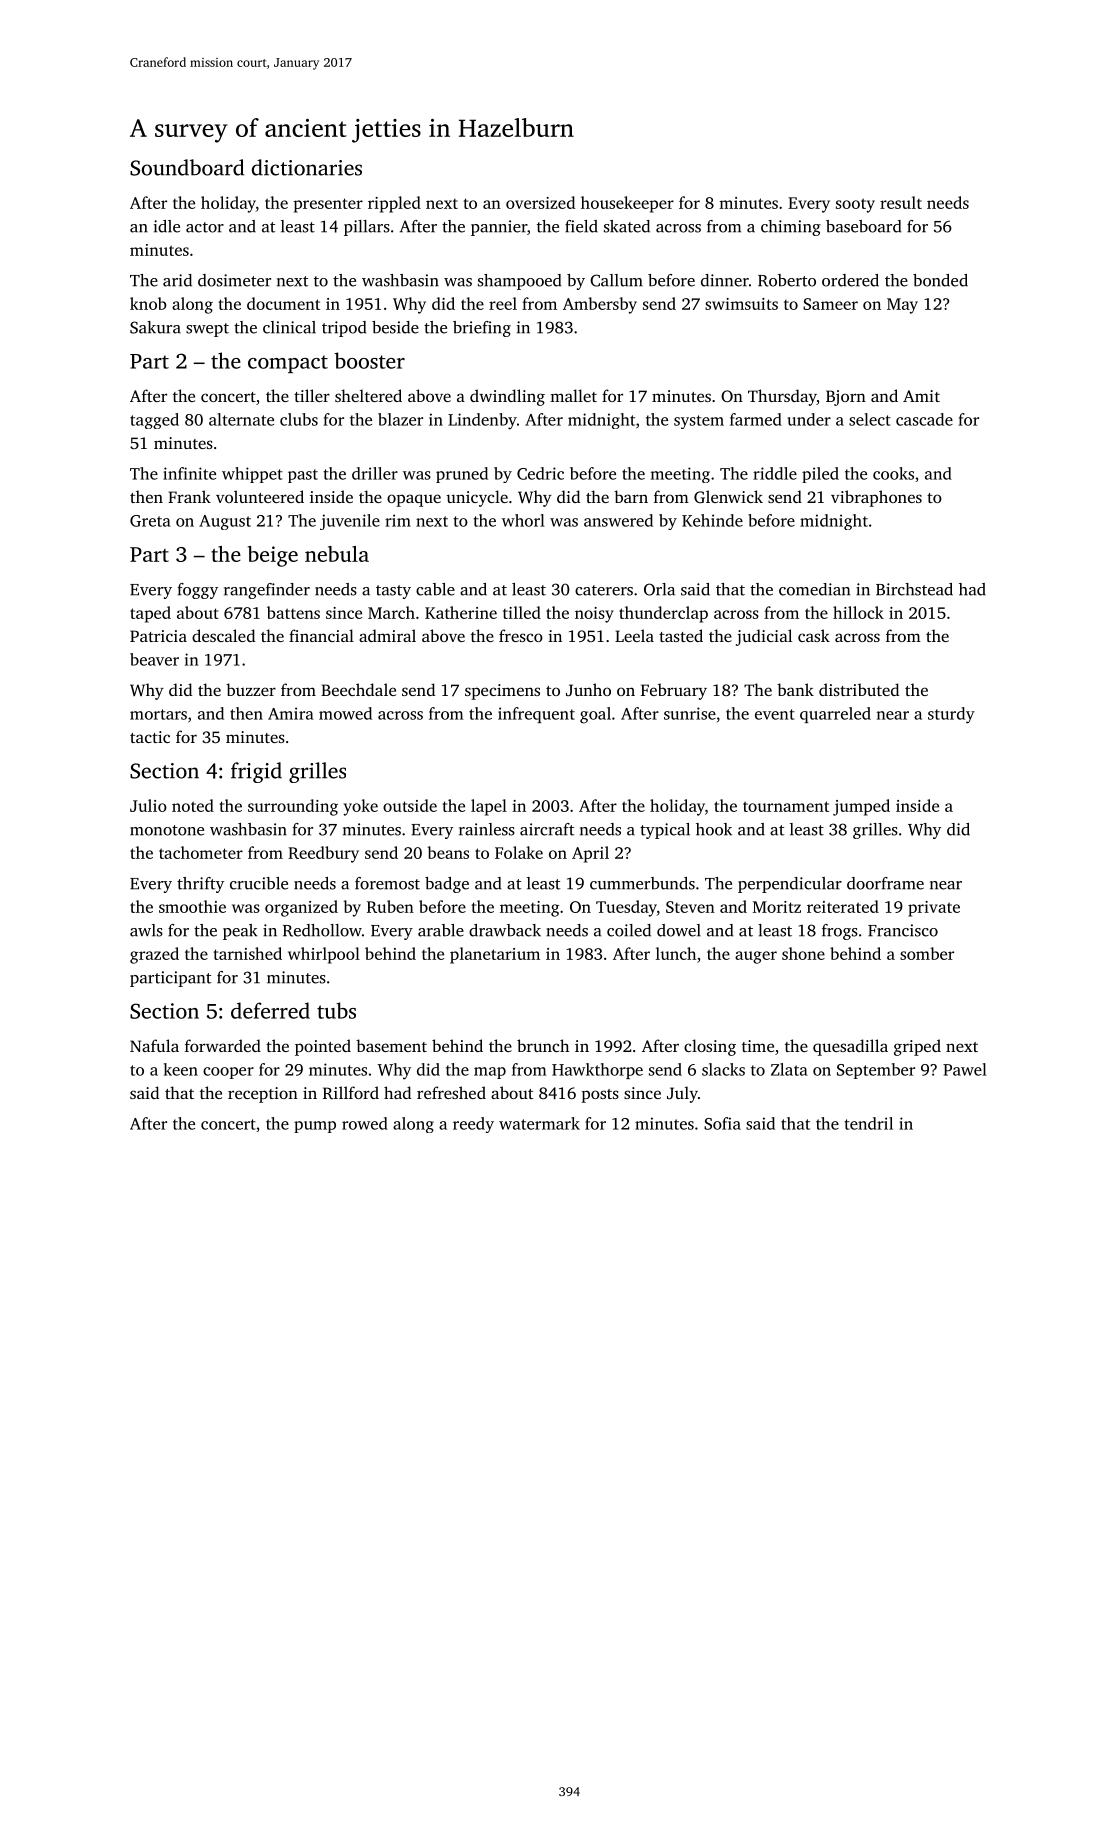 The width and height of the screenshot is (1117, 1841). Describe the element at coordinates (158, 714) in the screenshot. I see `mortars` at that location.
